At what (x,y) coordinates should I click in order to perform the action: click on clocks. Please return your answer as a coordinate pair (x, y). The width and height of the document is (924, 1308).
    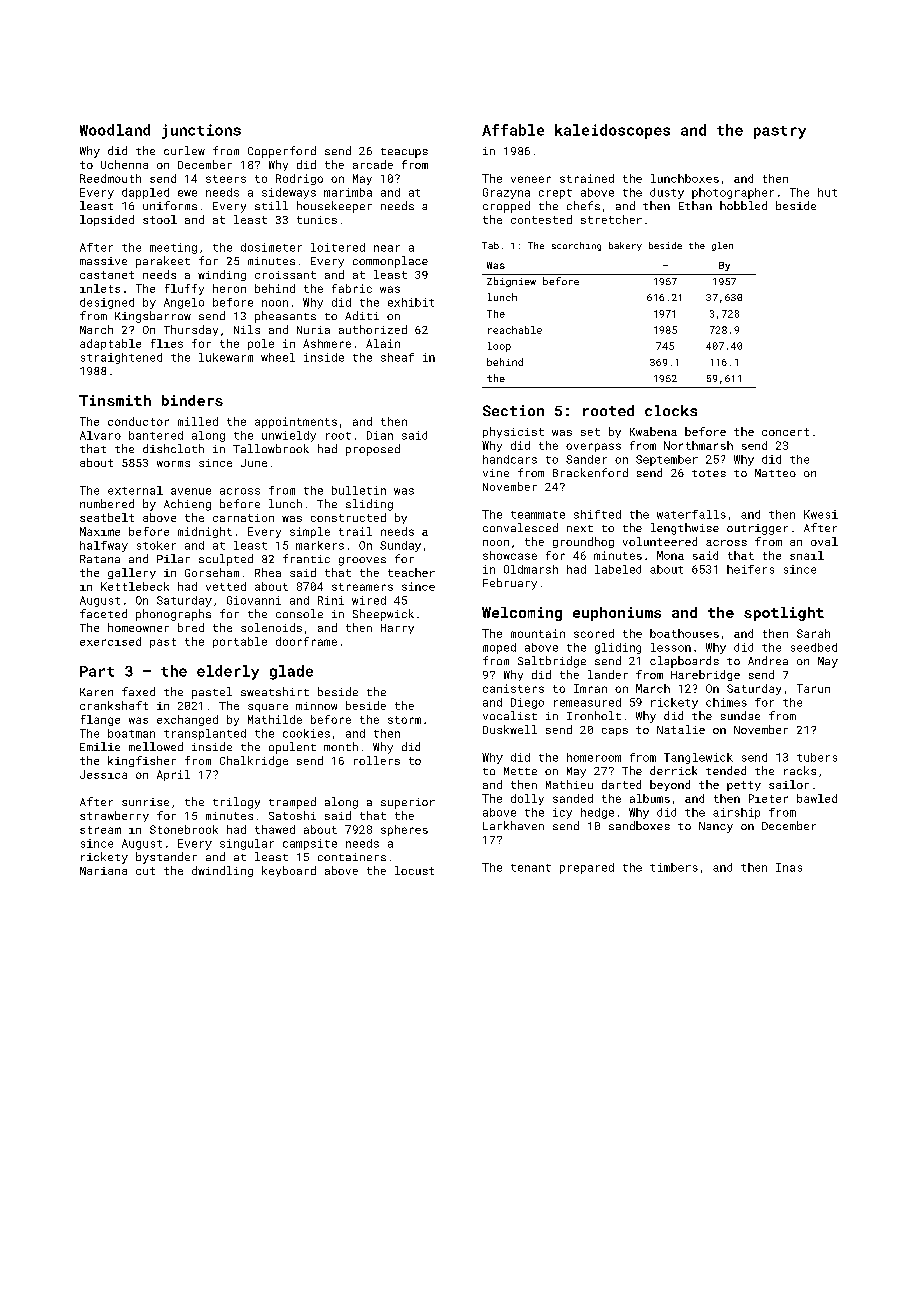
    Looking at the image, I should click on (671, 410).
